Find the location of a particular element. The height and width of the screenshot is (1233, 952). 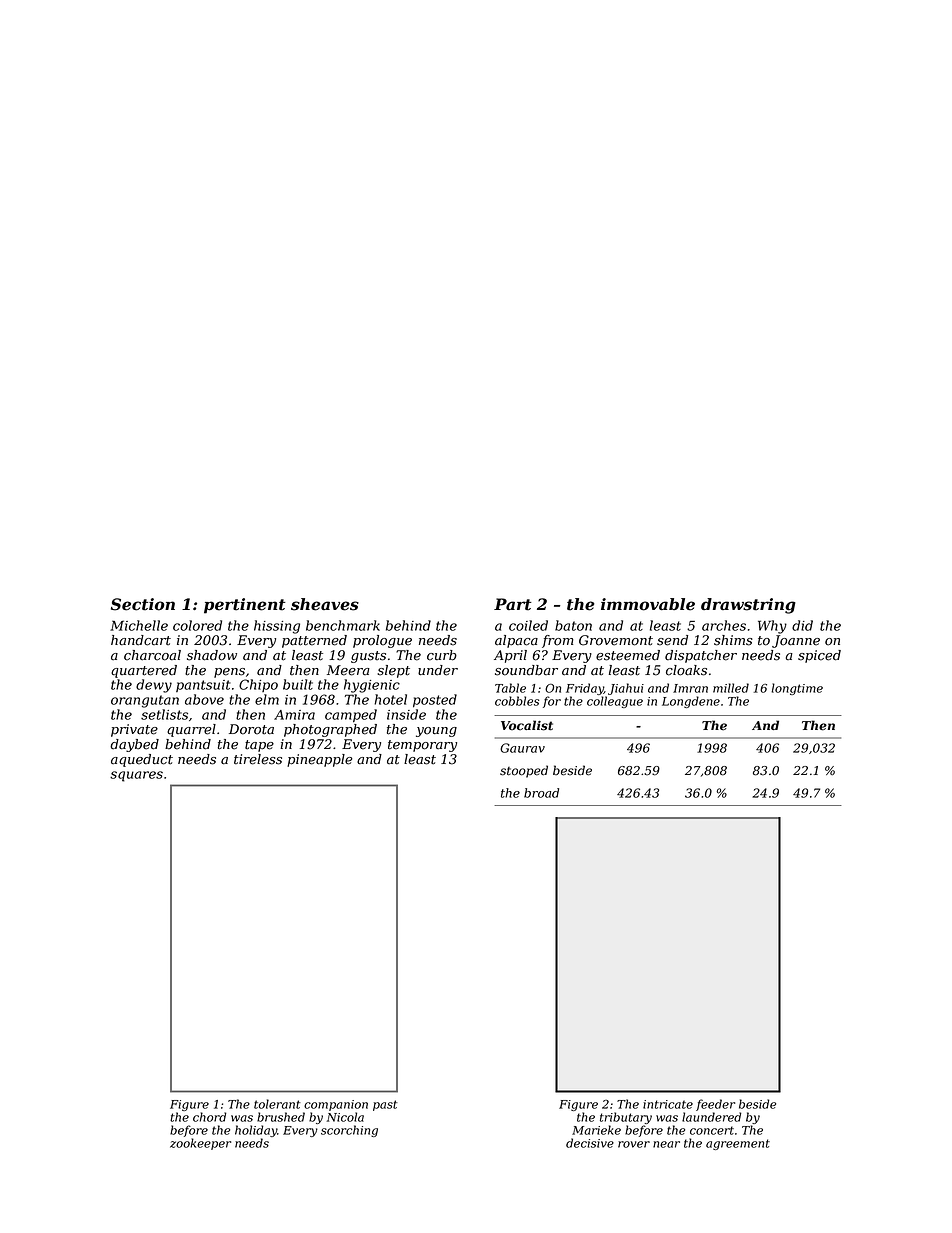

Vocalist is located at coordinates (527, 725).
